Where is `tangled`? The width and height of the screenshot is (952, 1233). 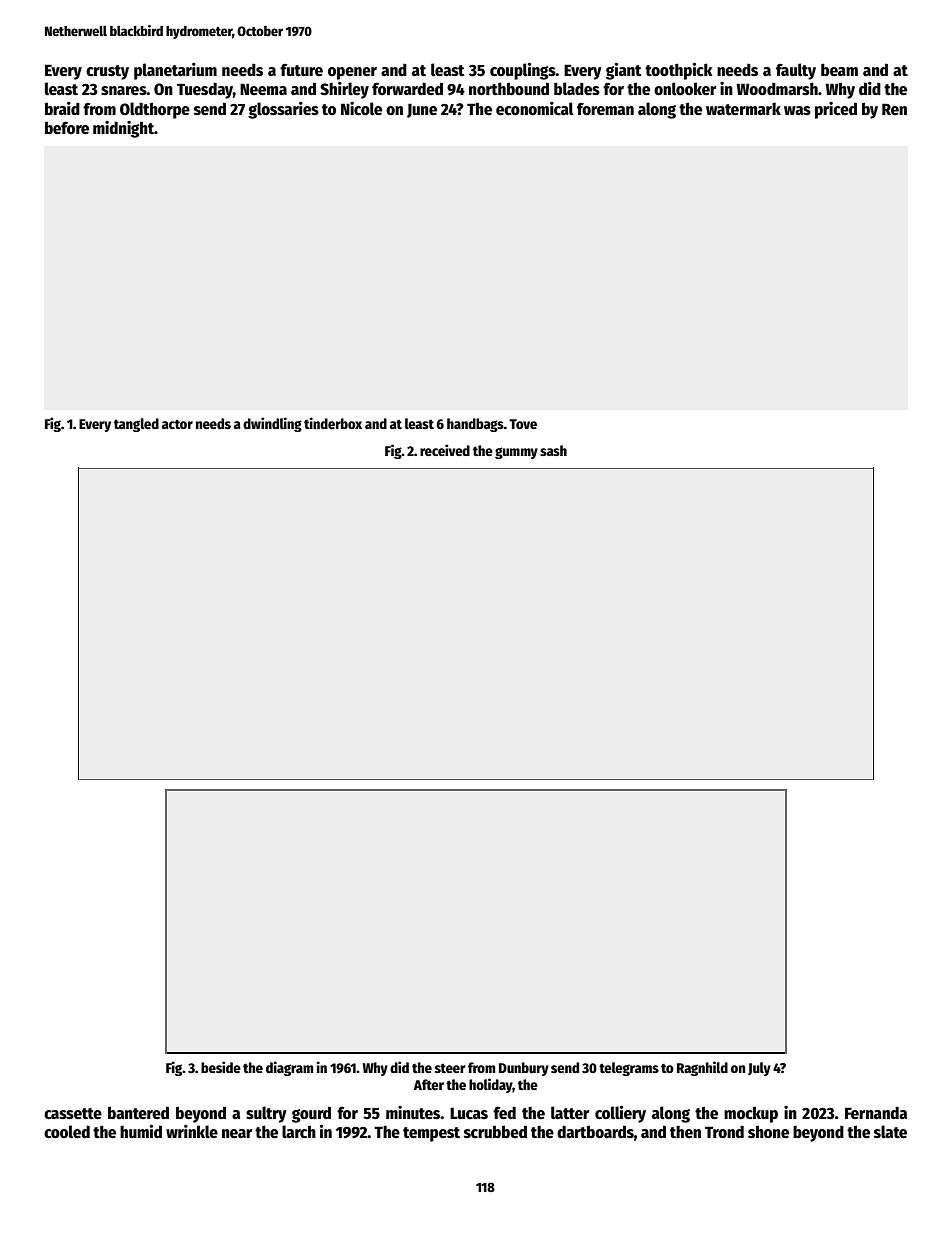 tangled is located at coordinates (136, 425).
